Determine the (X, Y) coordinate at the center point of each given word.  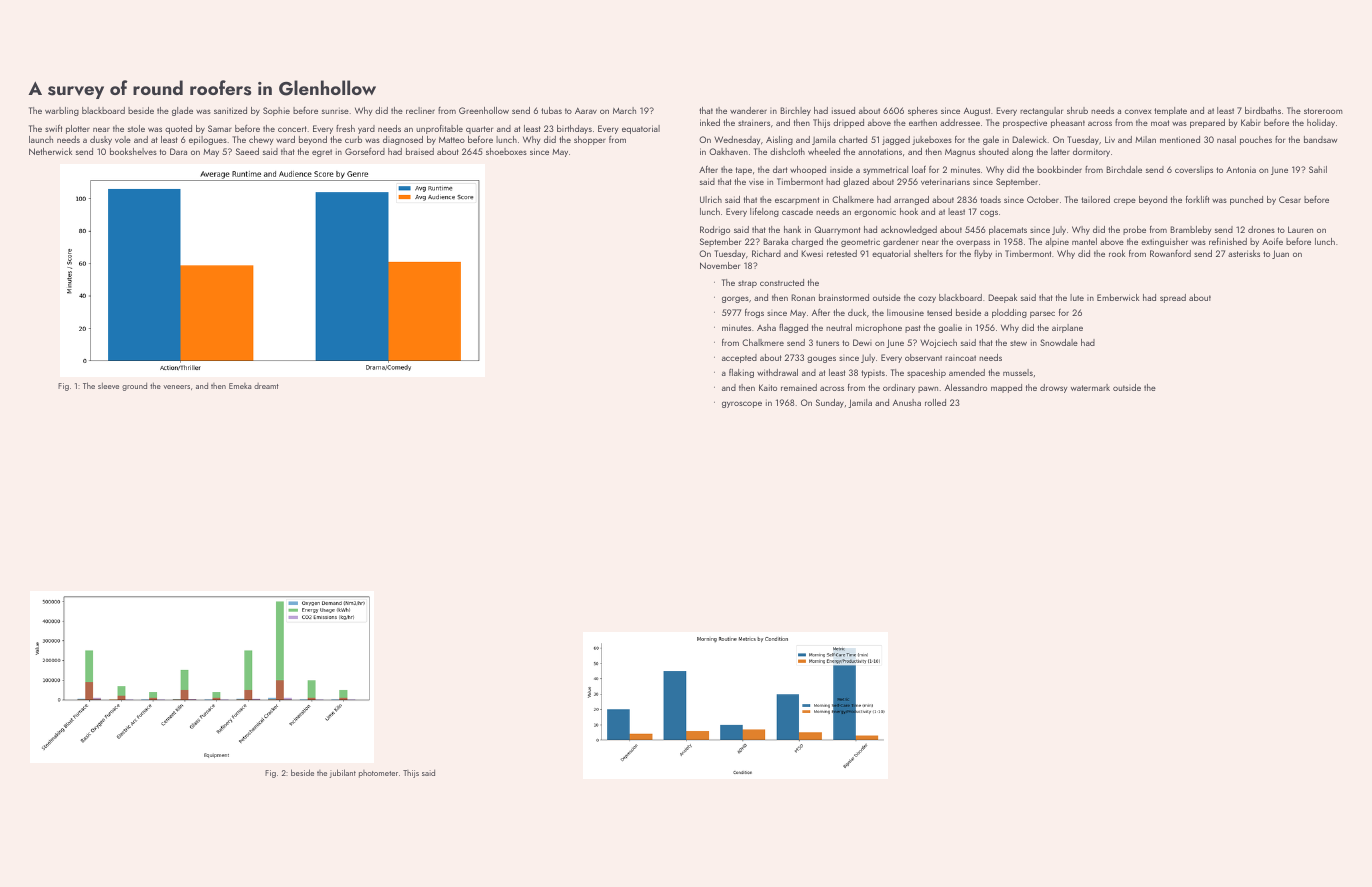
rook (1117, 253)
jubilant (342, 773)
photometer (378, 774)
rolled (935, 402)
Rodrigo (715, 230)
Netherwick (50, 151)
